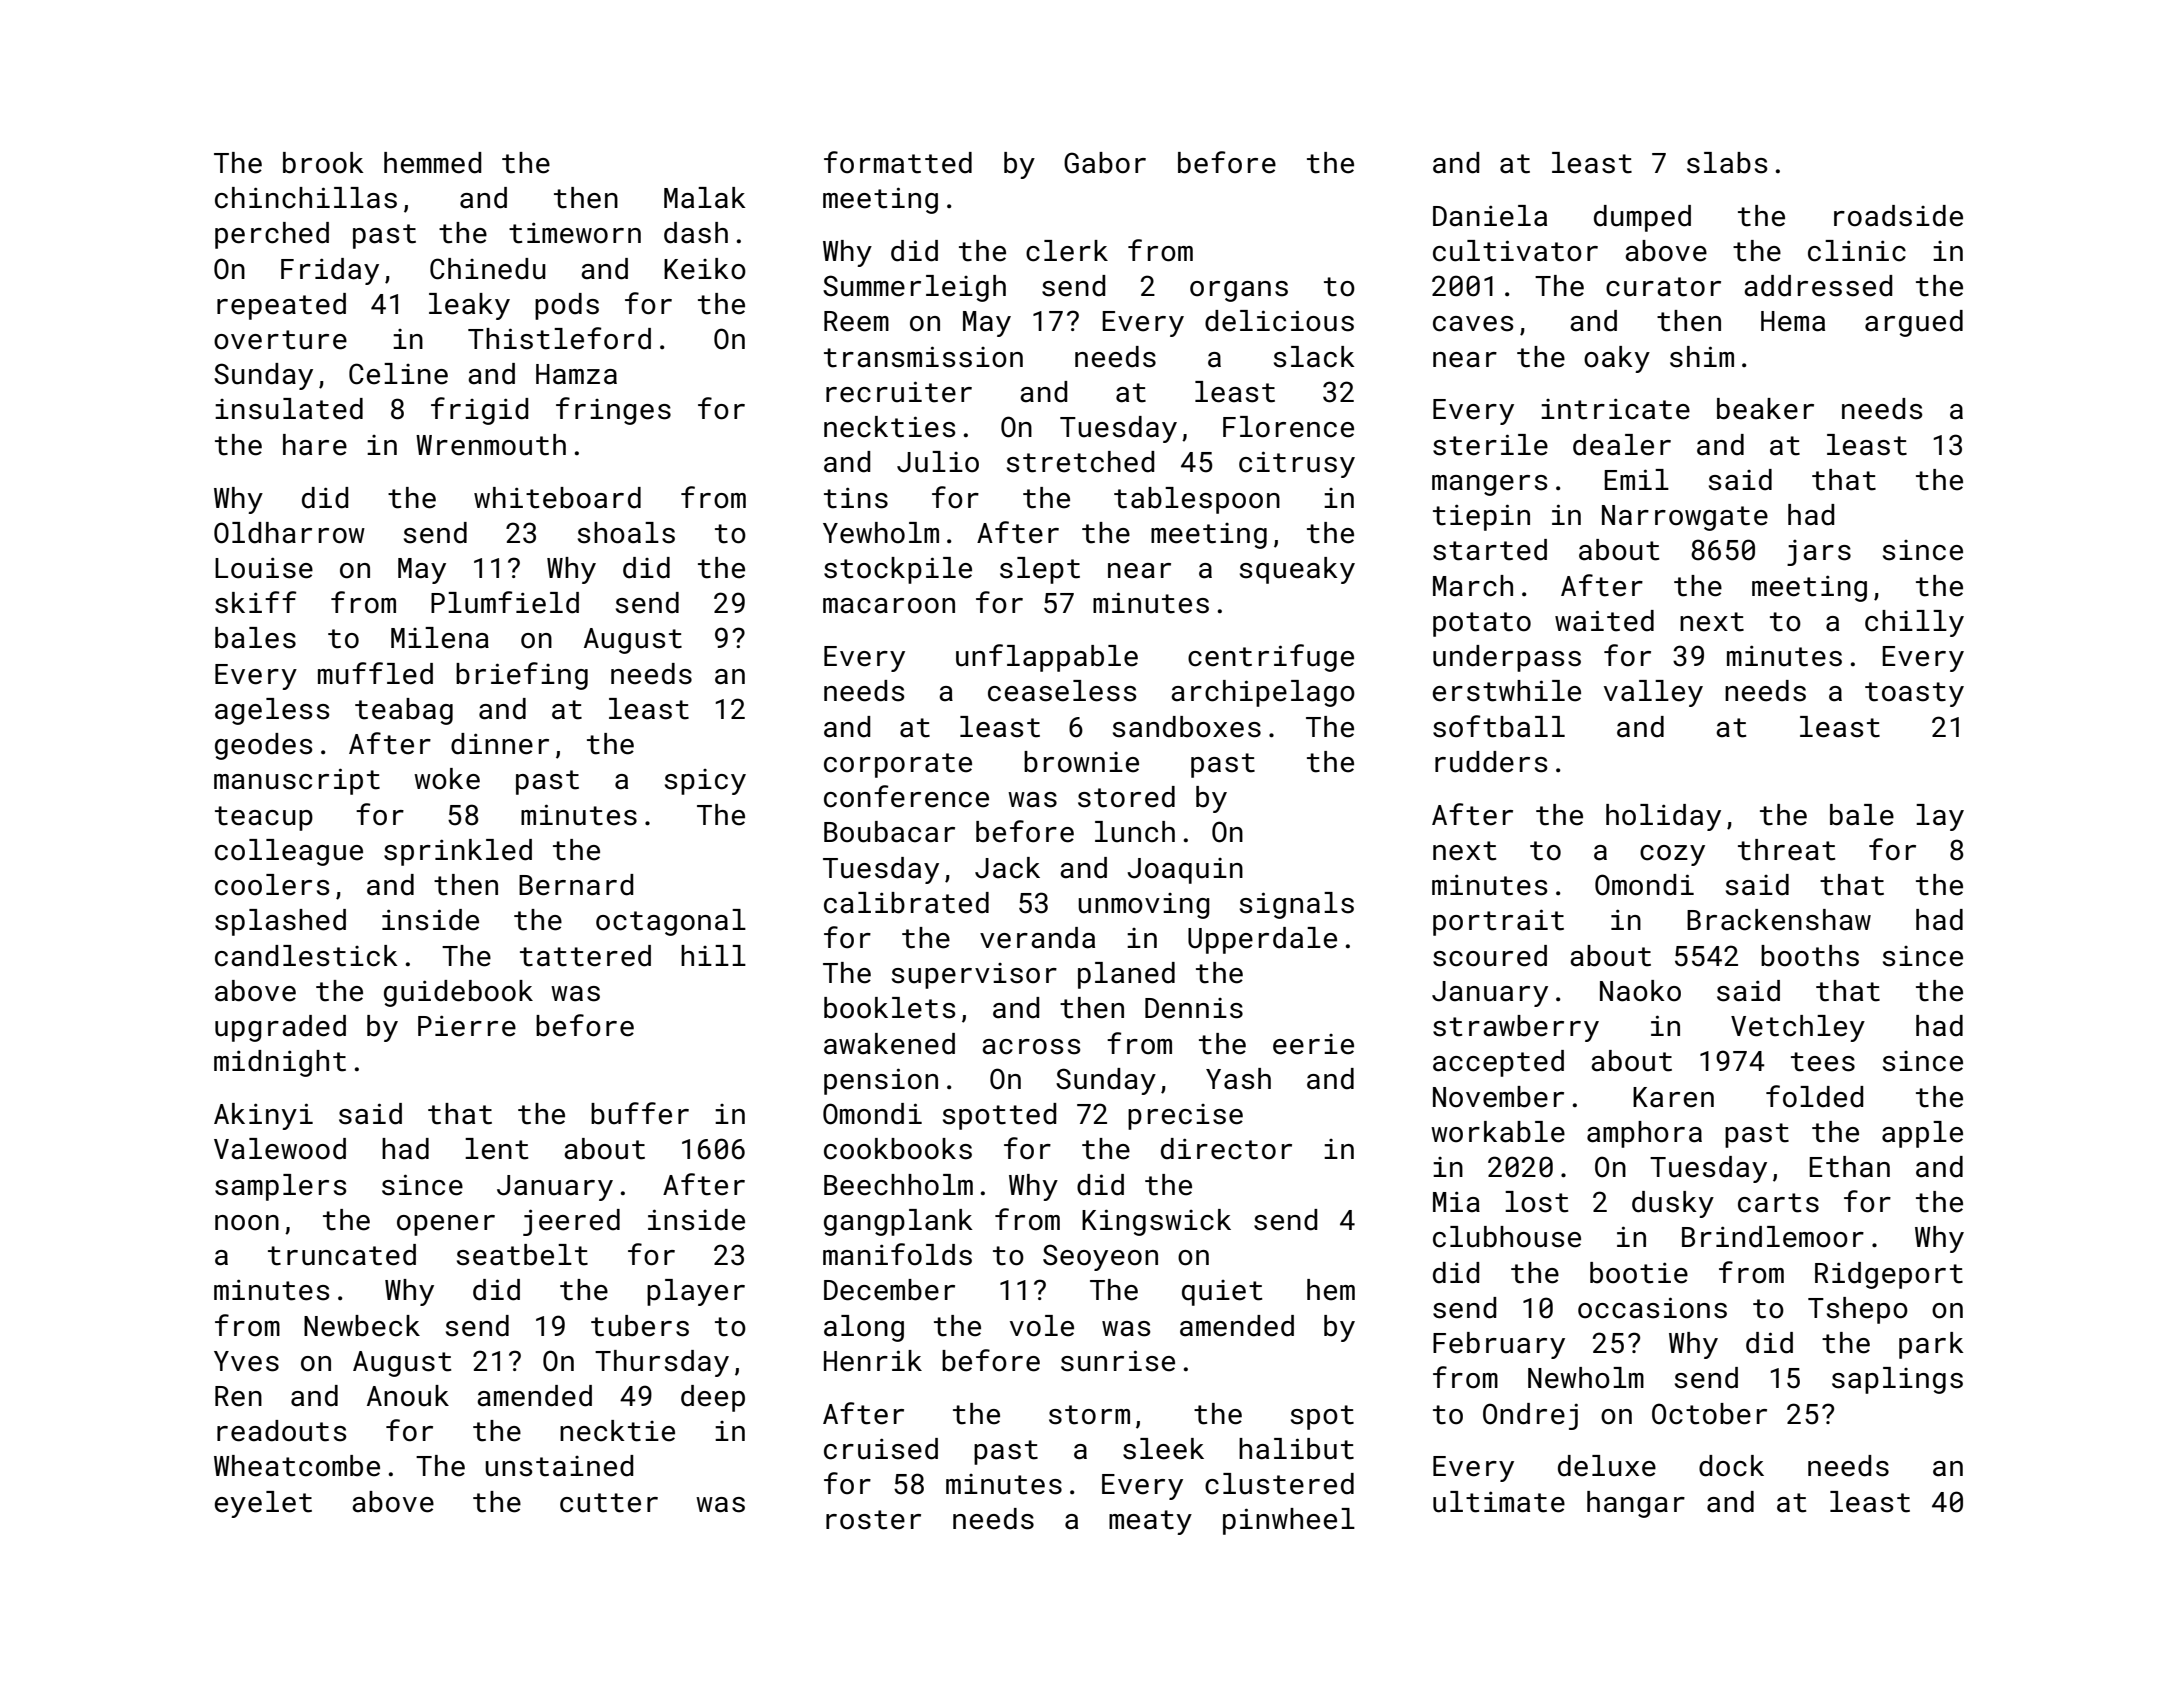 The image size is (2178, 1683). I want to click on Malak, so click(705, 198).
